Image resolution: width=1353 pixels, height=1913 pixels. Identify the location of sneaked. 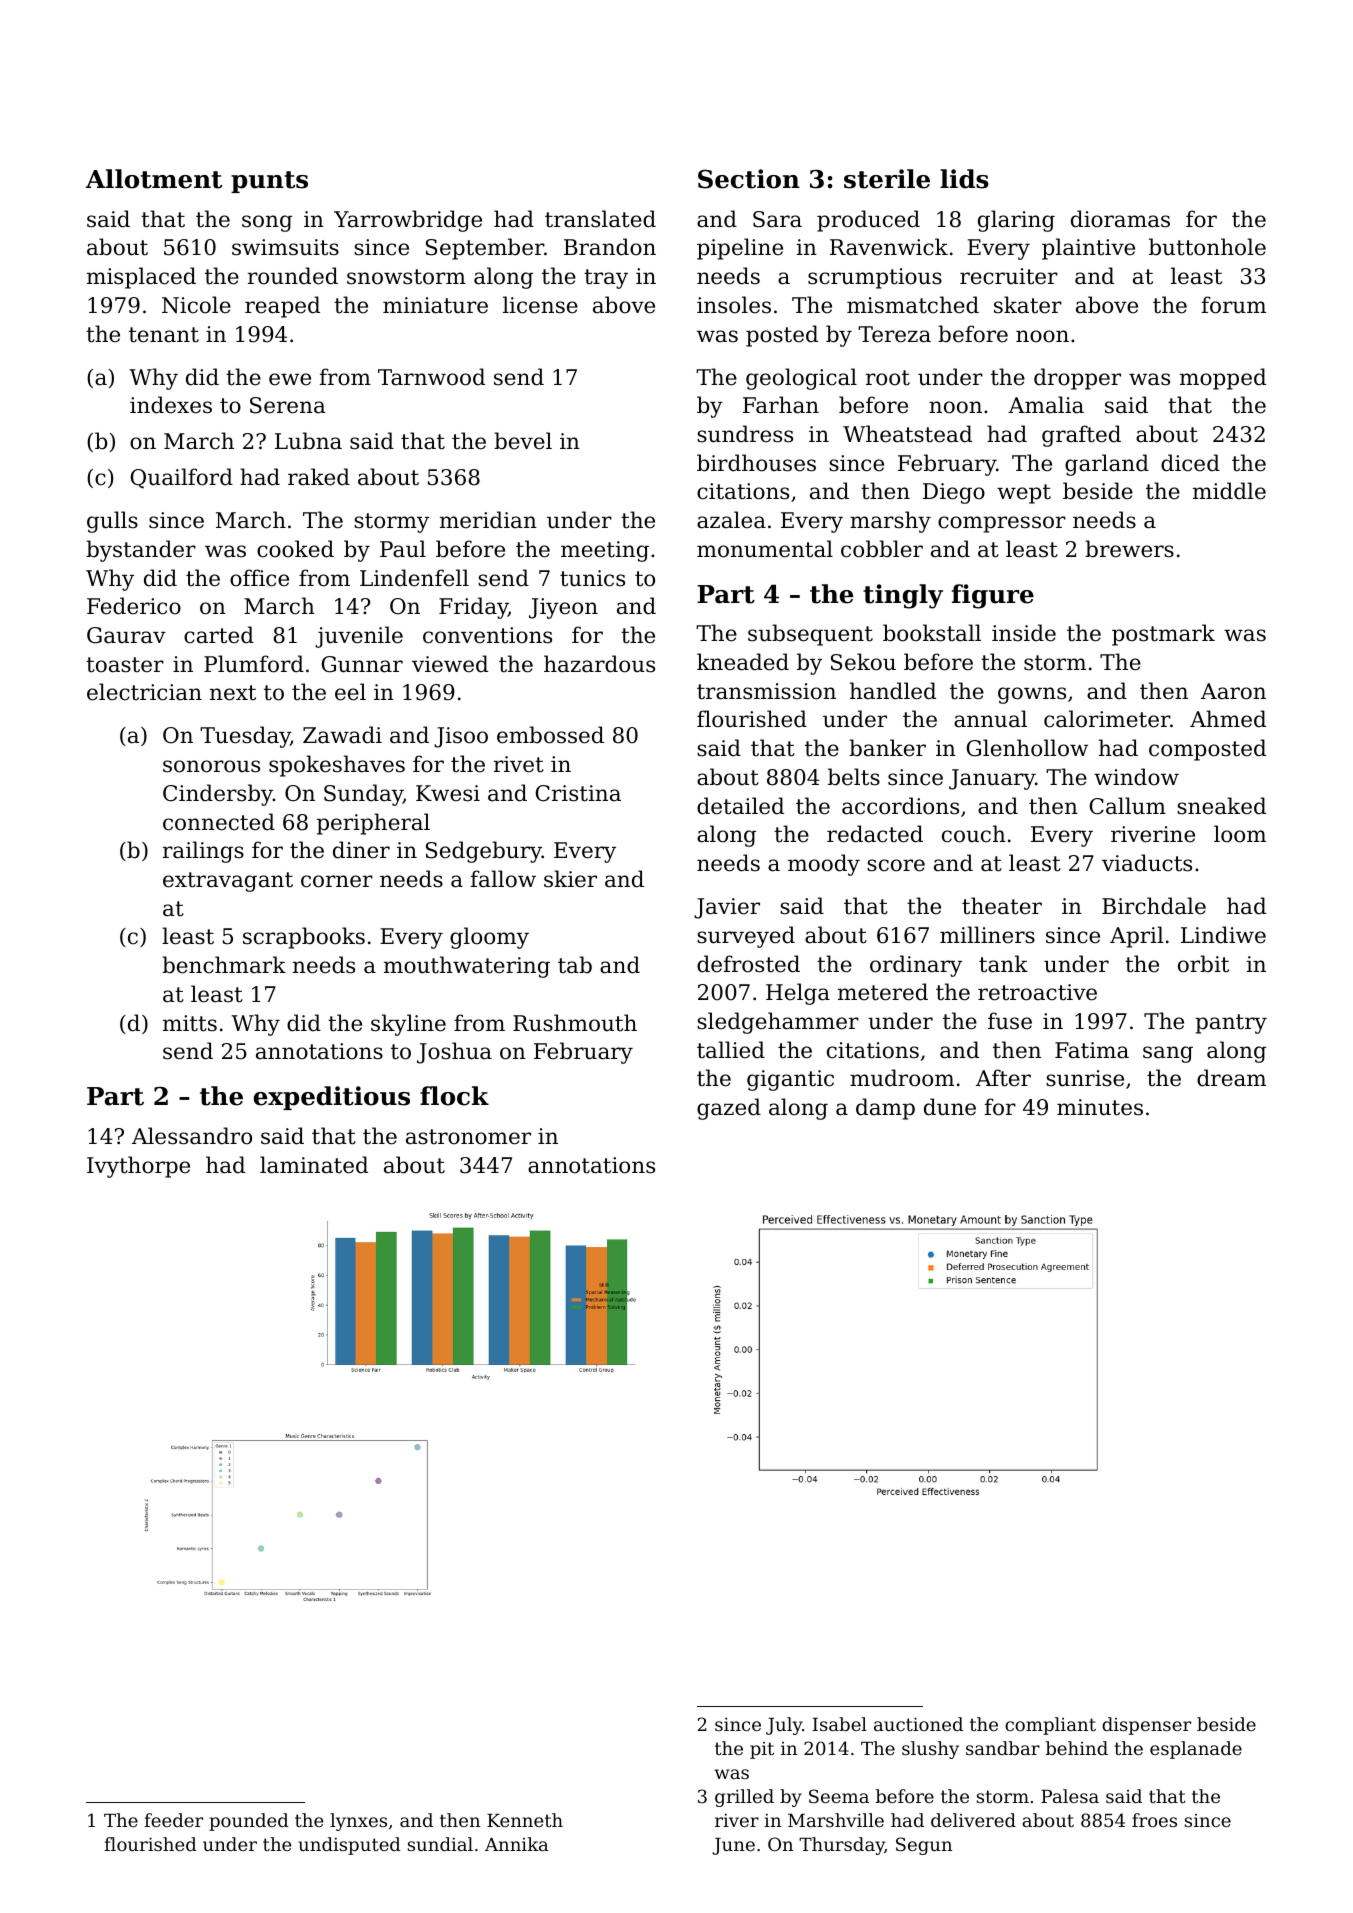
(1221, 806).
